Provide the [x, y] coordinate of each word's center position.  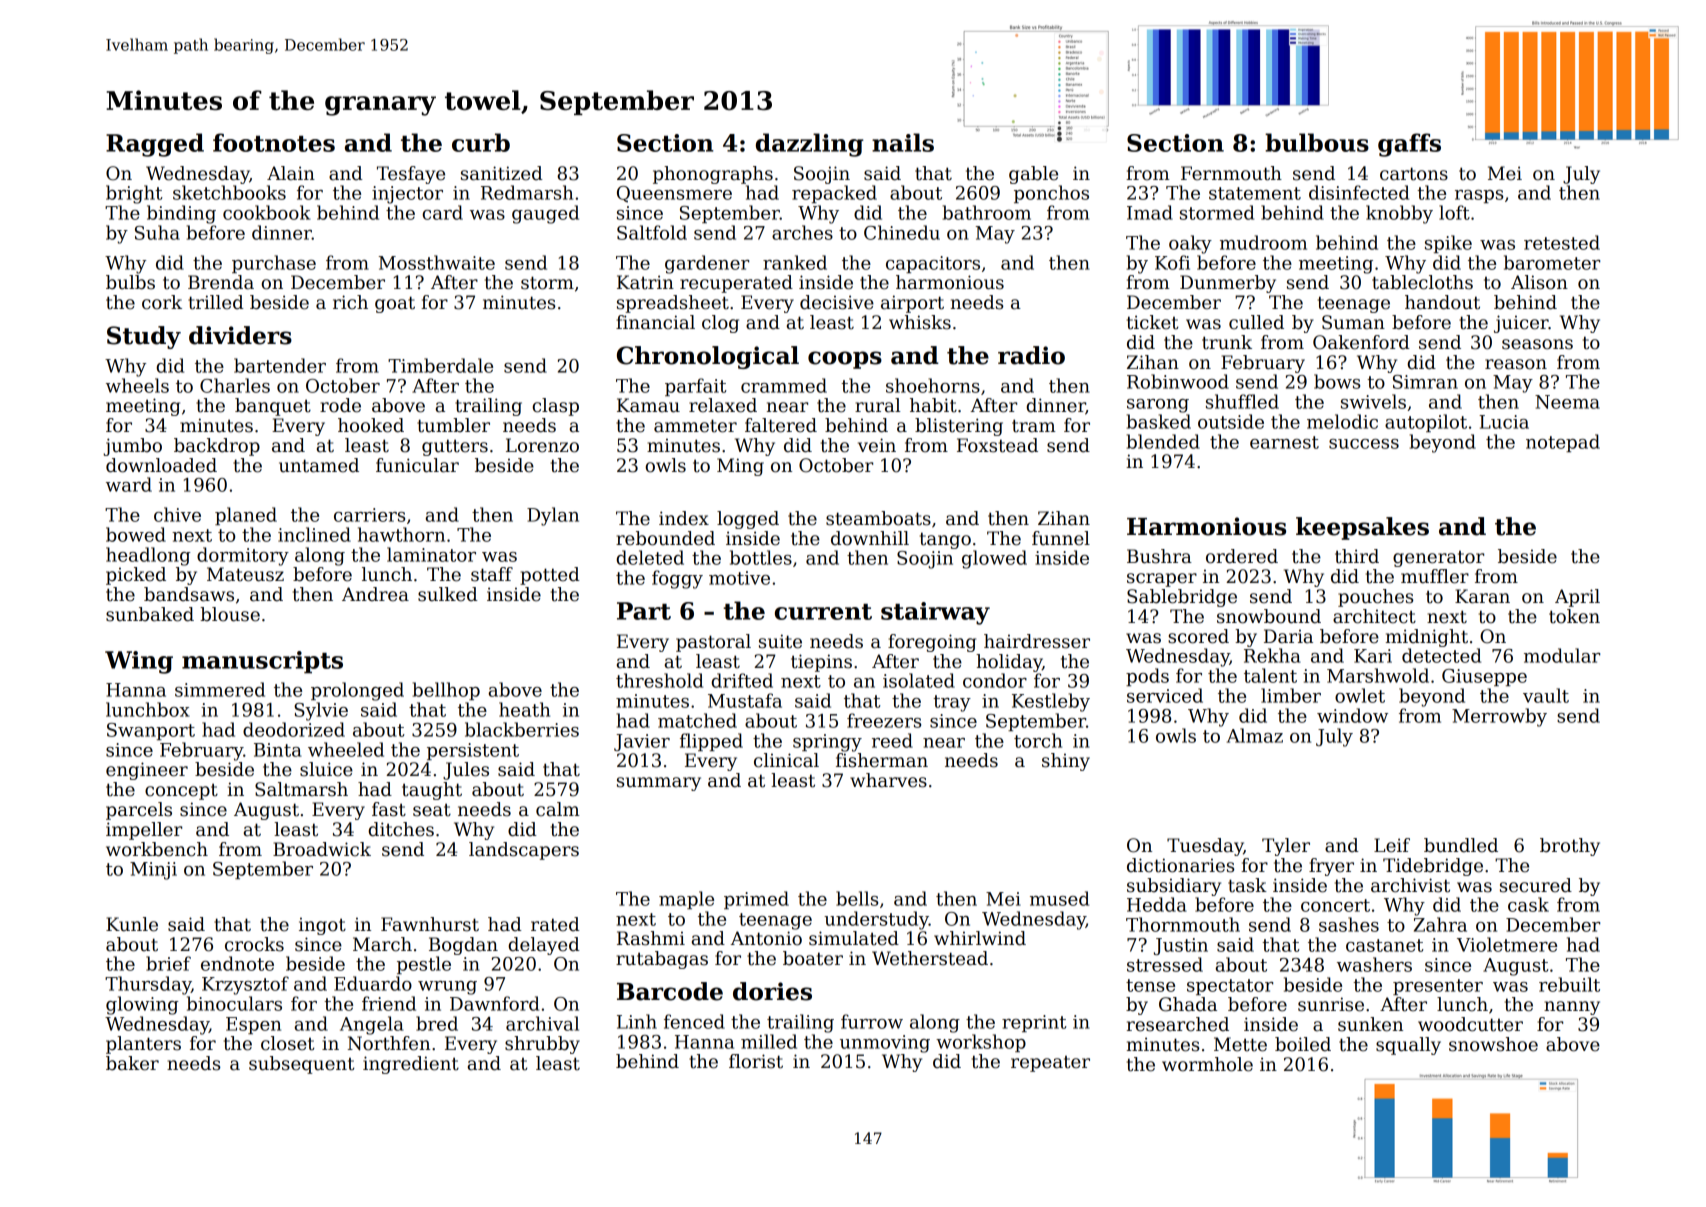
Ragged [155, 145]
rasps [1479, 196]
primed [756, 900]
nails [903, 142]
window [1352, 715]
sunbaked [150, 614]
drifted [742, 680]
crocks [254, 944]
